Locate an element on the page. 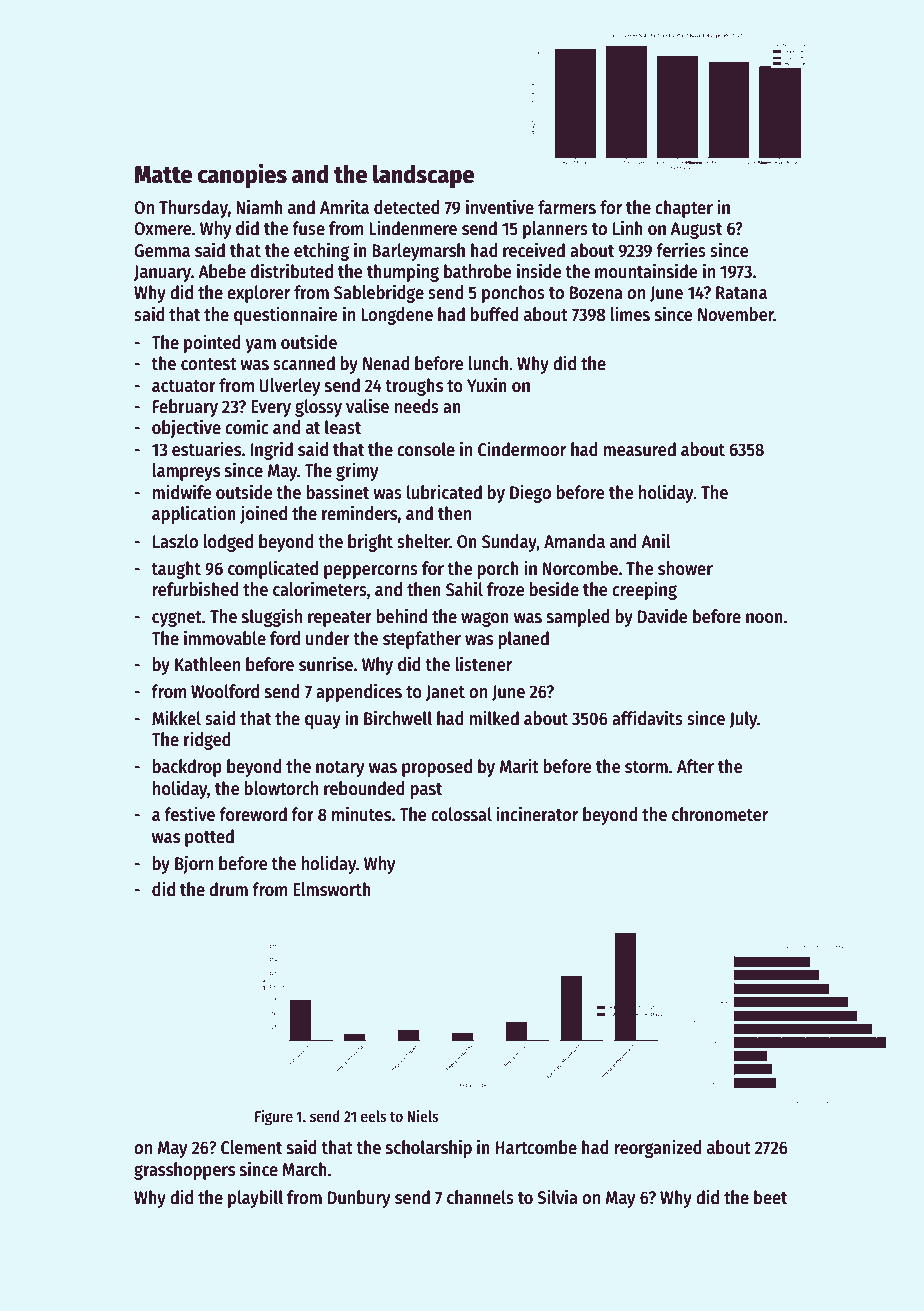 The height and width of the page is (1311, 924). foreword is located at coordinates (253, 814).
